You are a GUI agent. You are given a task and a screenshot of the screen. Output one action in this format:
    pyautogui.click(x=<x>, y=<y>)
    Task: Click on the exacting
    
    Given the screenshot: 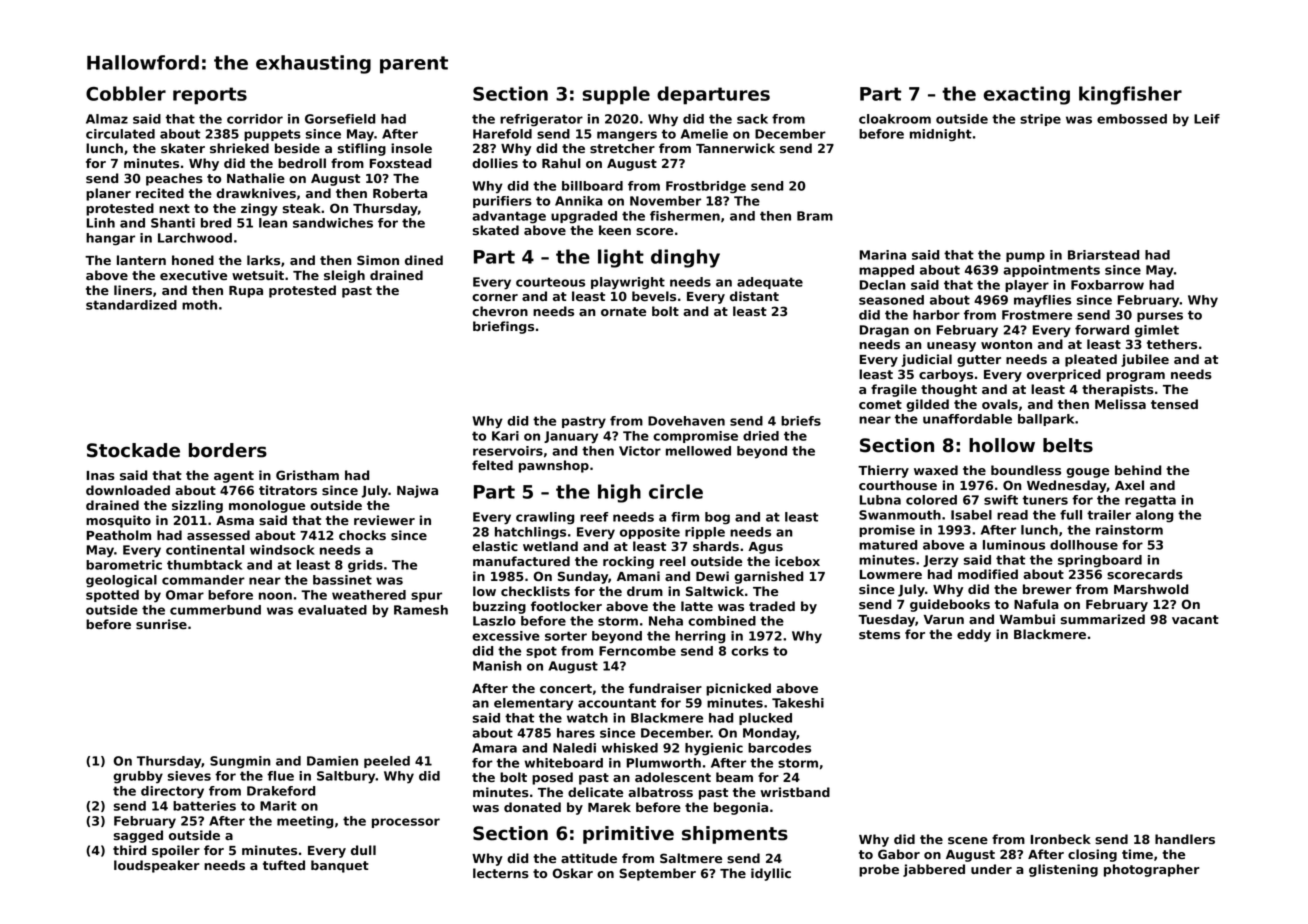 What is the action you would take?
    pyautogui.click(x=1026, y=95)
